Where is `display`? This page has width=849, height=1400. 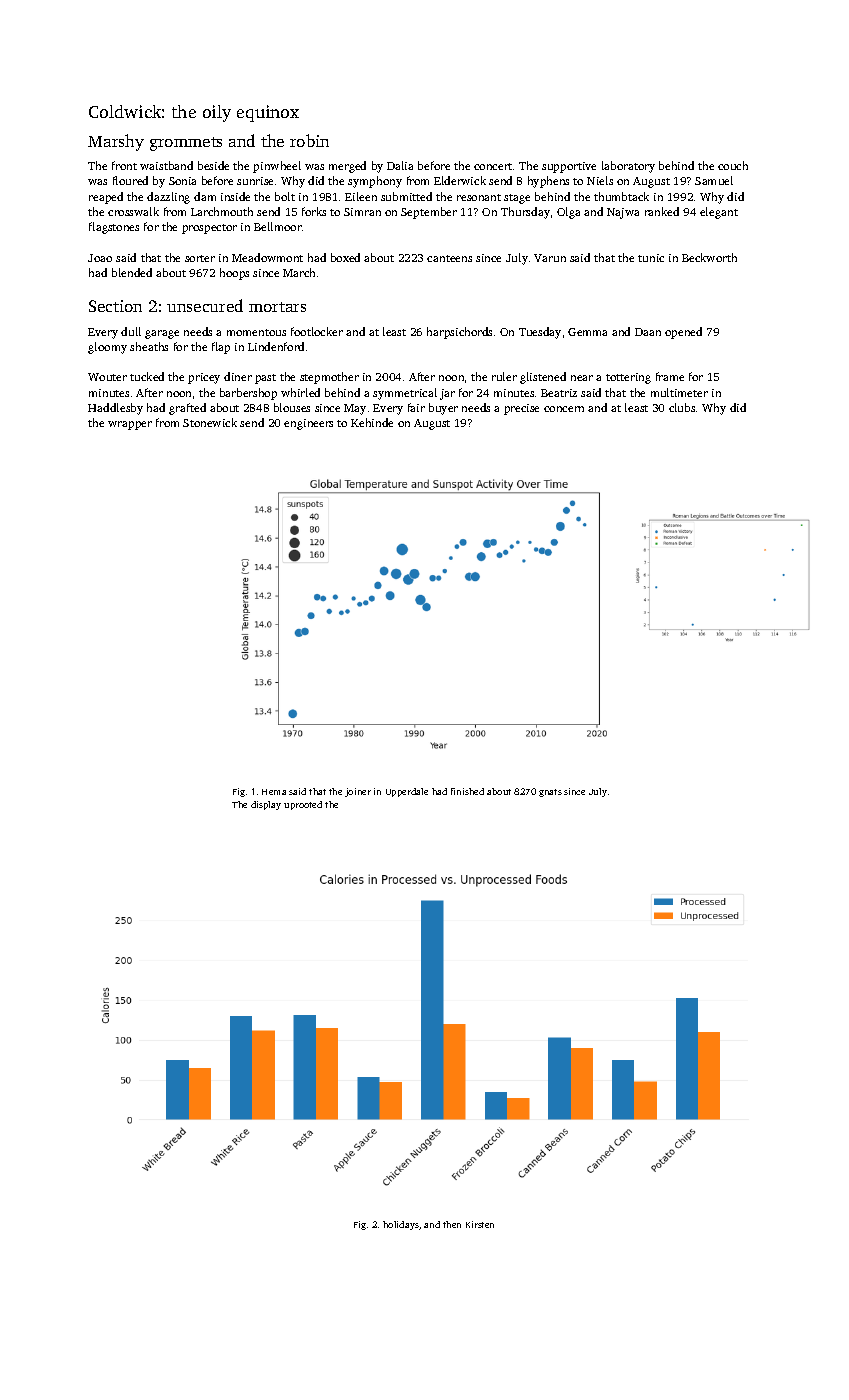
display is located at coordinates (266, 805).
